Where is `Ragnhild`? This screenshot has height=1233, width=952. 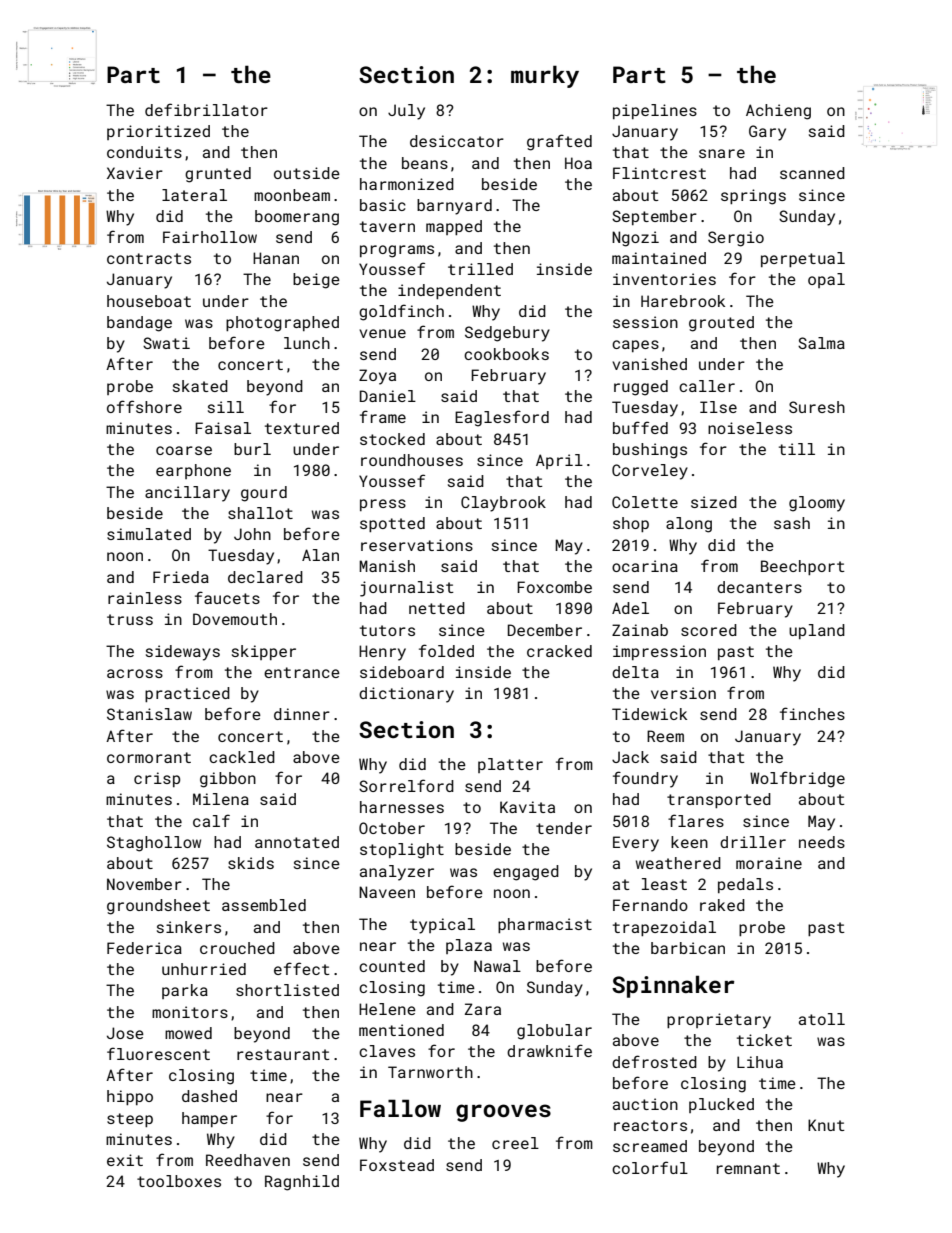 Ragnhild is located at coordinates (302, 1183).
